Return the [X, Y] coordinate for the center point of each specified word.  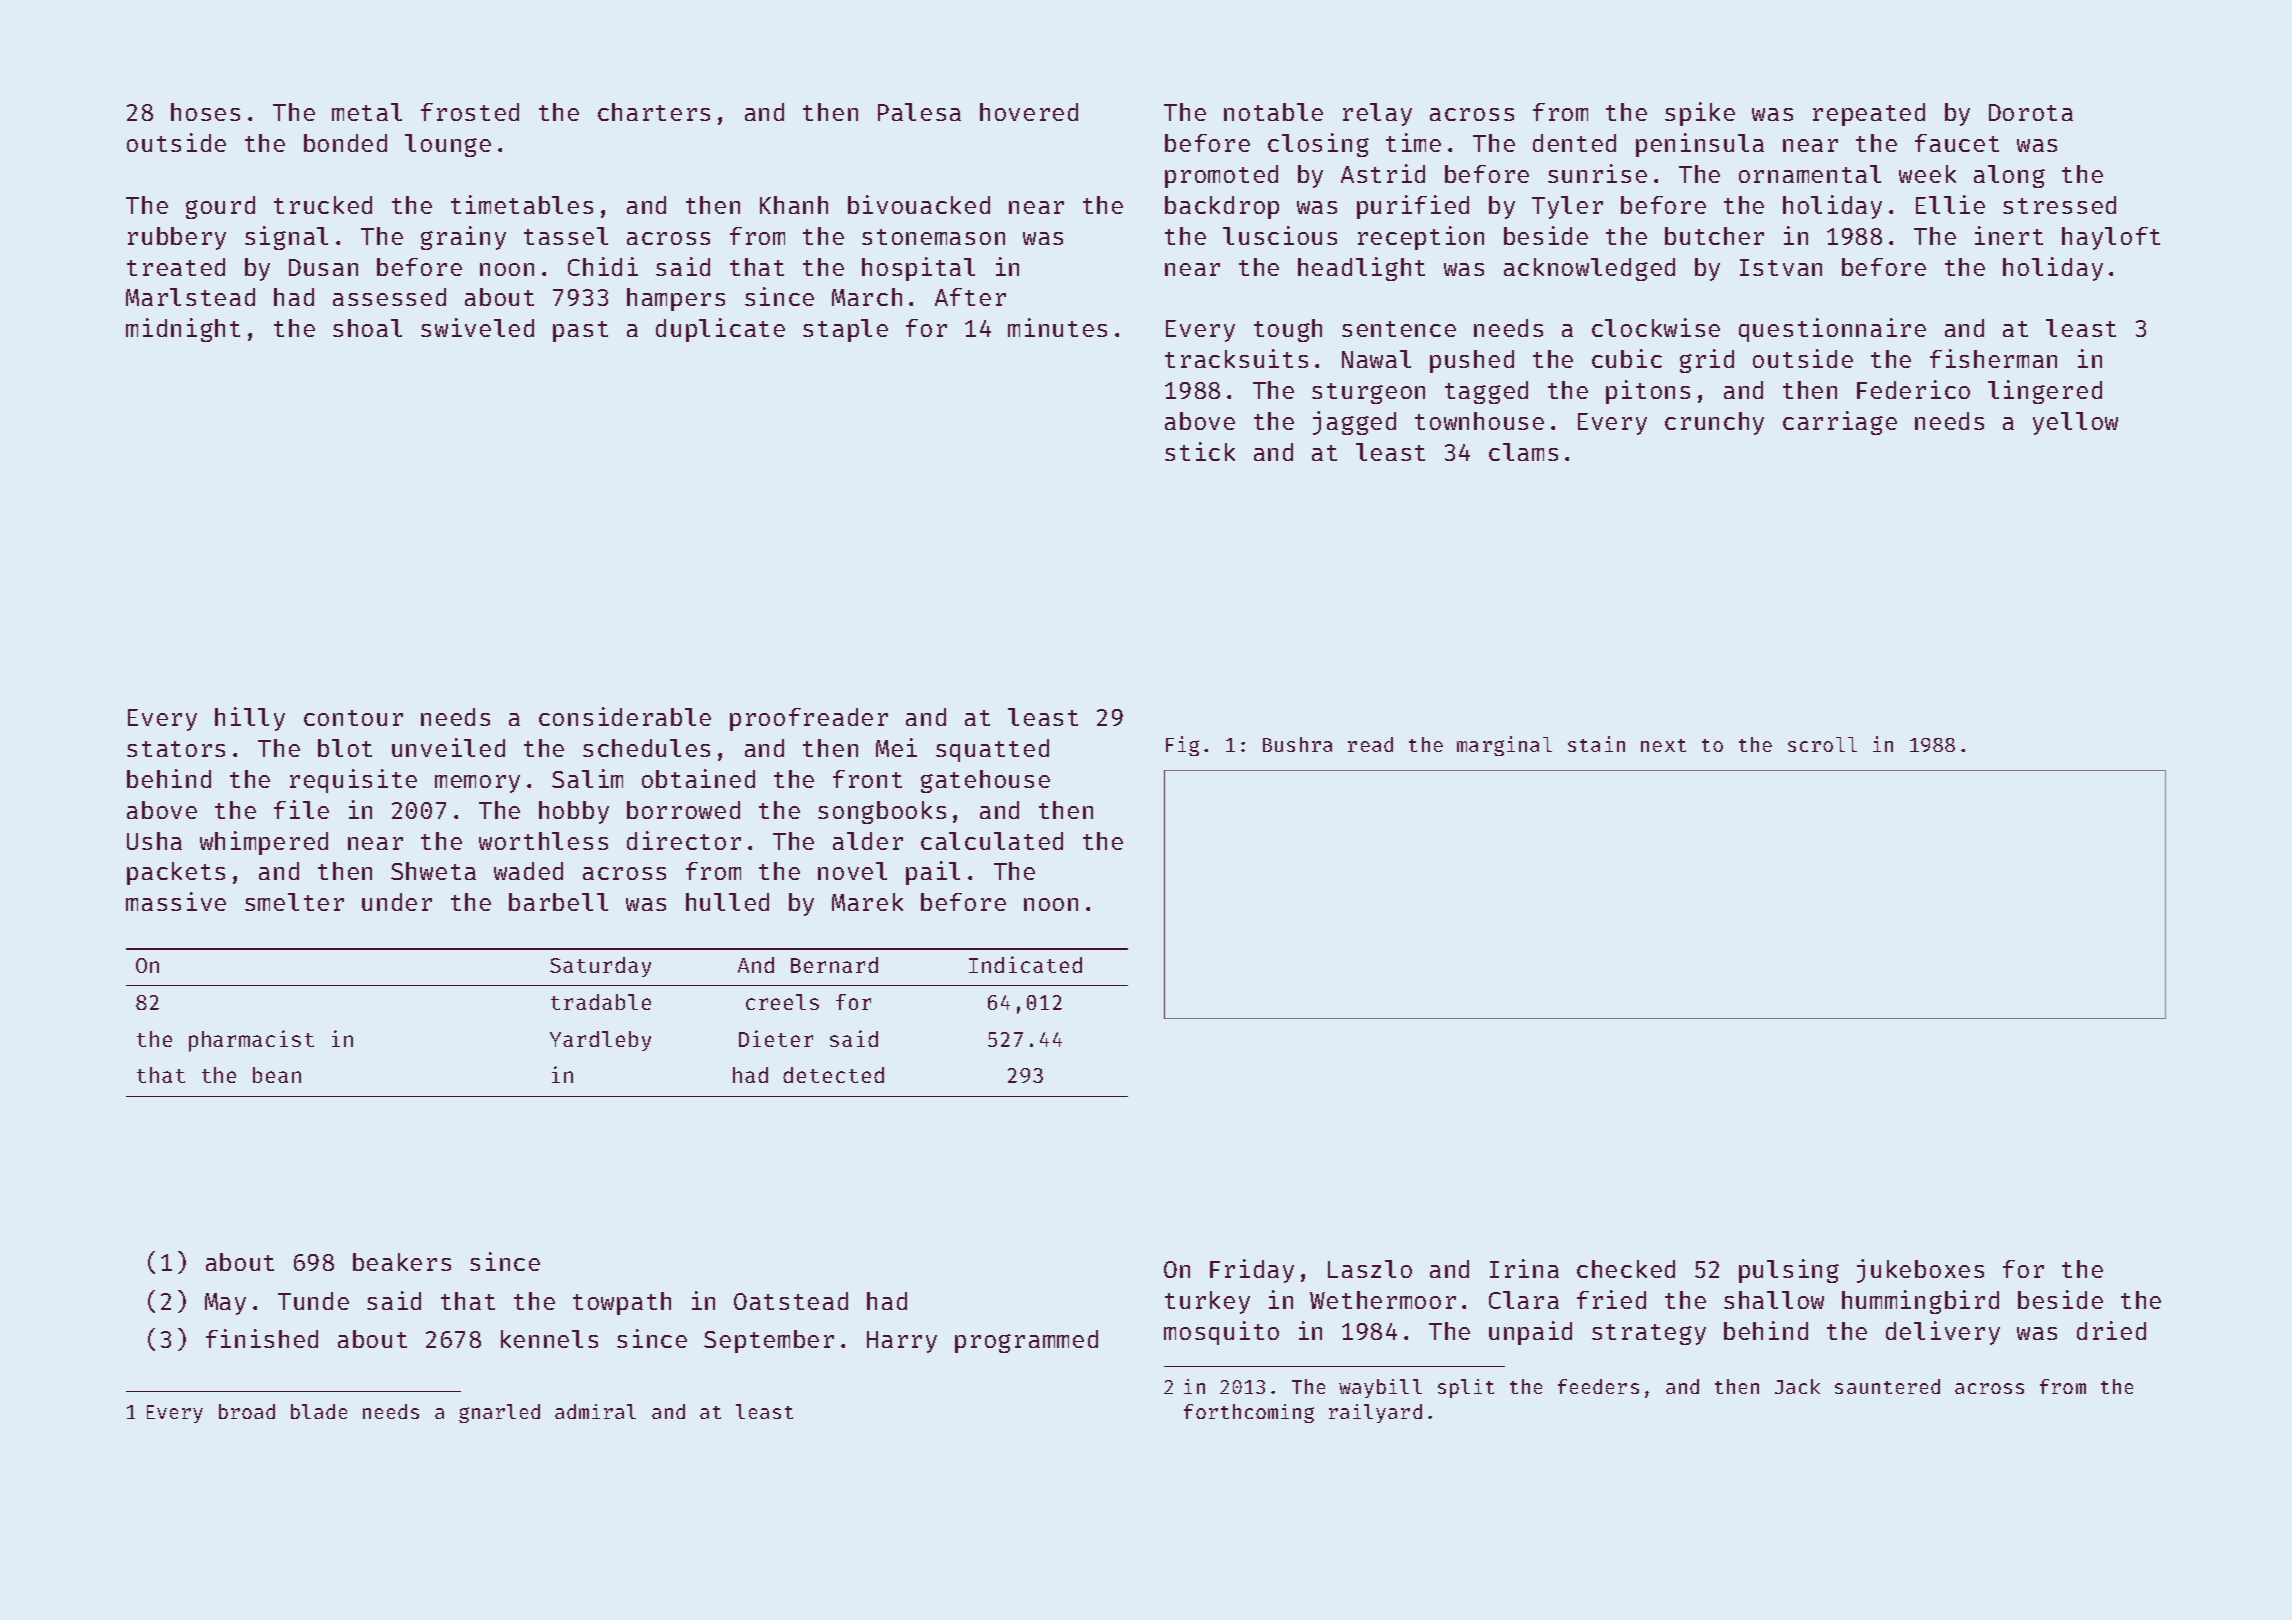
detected [833, 1075]
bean [277, 1075]
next [1663, 745]
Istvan [1781, 267]
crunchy [1714, 423]
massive [176, 901]
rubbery [177, 238]
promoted [1221, 176]
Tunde [313, 1301]
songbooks [882, 812]
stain [1596, 744]
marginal [1504, 746]
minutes [1057, 327]
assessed [389, 297]
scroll [1822, 744]
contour [353, 718]
